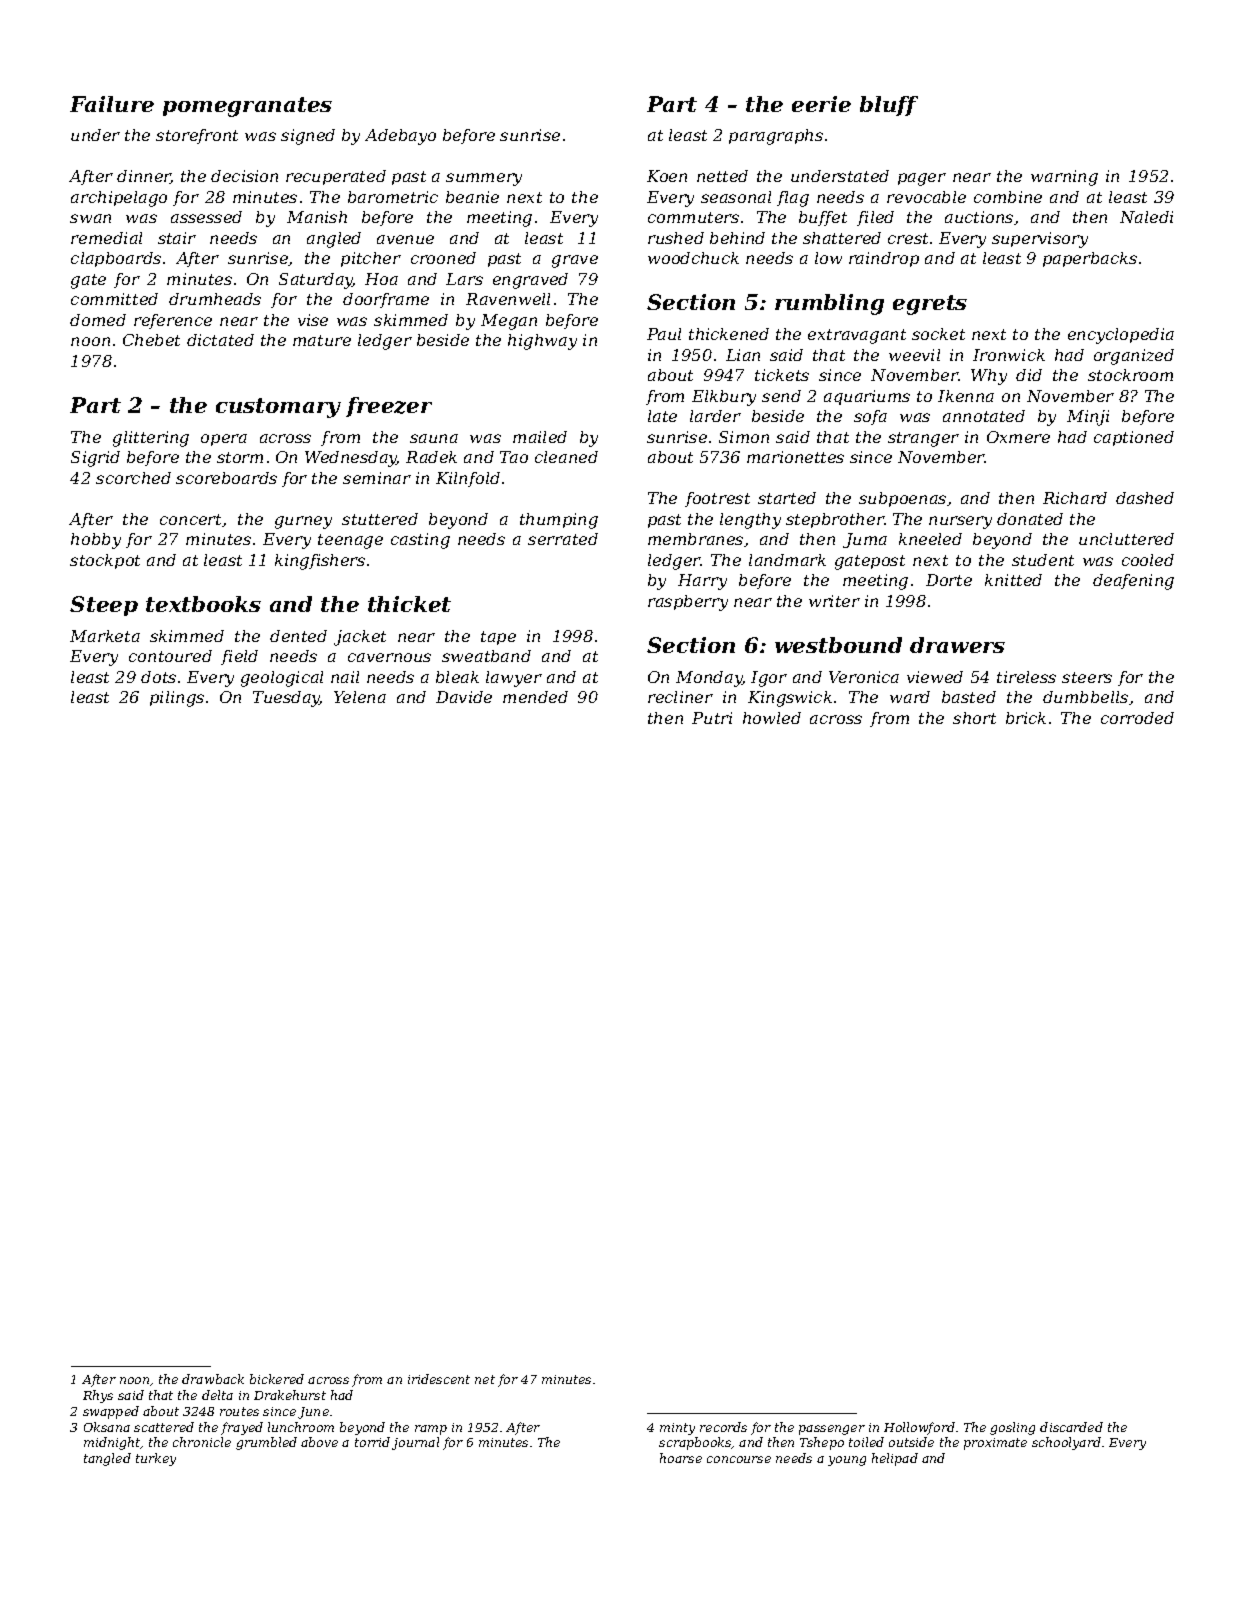 Image resolution: width=1246 pixels, height=1613 pixels. What do you see at coordinates (1040, 240) in the image?
I see `supervisory` at bounding box center [1040, 240].
